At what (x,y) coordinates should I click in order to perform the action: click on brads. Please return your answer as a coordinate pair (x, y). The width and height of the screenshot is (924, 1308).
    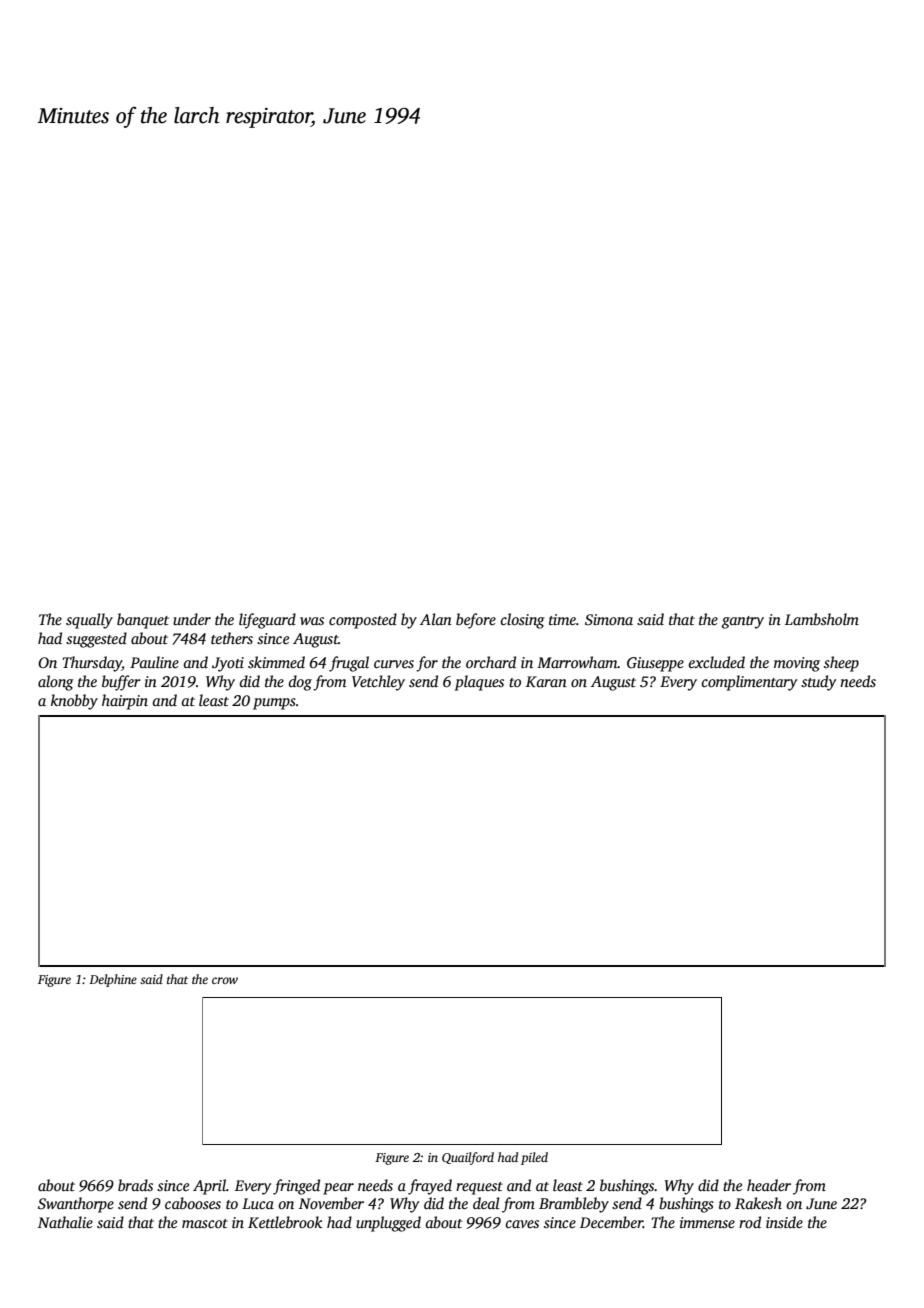
    Looking at the image, I should click on (135, 1185).
